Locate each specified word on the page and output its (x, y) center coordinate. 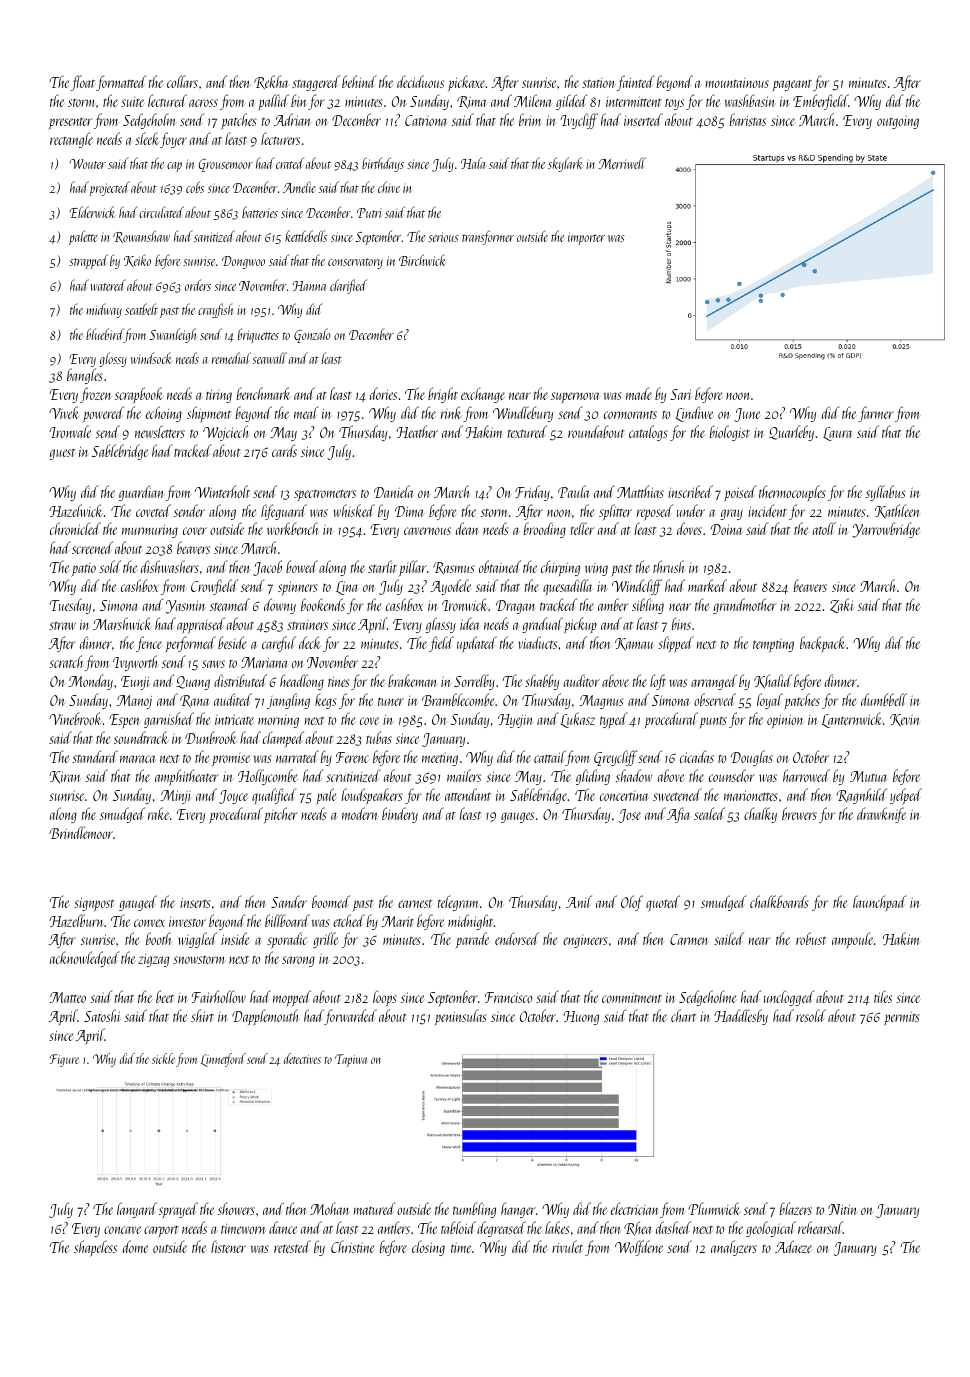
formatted (121, 83)
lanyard (137, 1210)
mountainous (737, 83)
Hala (473, 163)
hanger (518, 1210)
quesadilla (567, 587)
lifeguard (284, 512)
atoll (824, 528)
